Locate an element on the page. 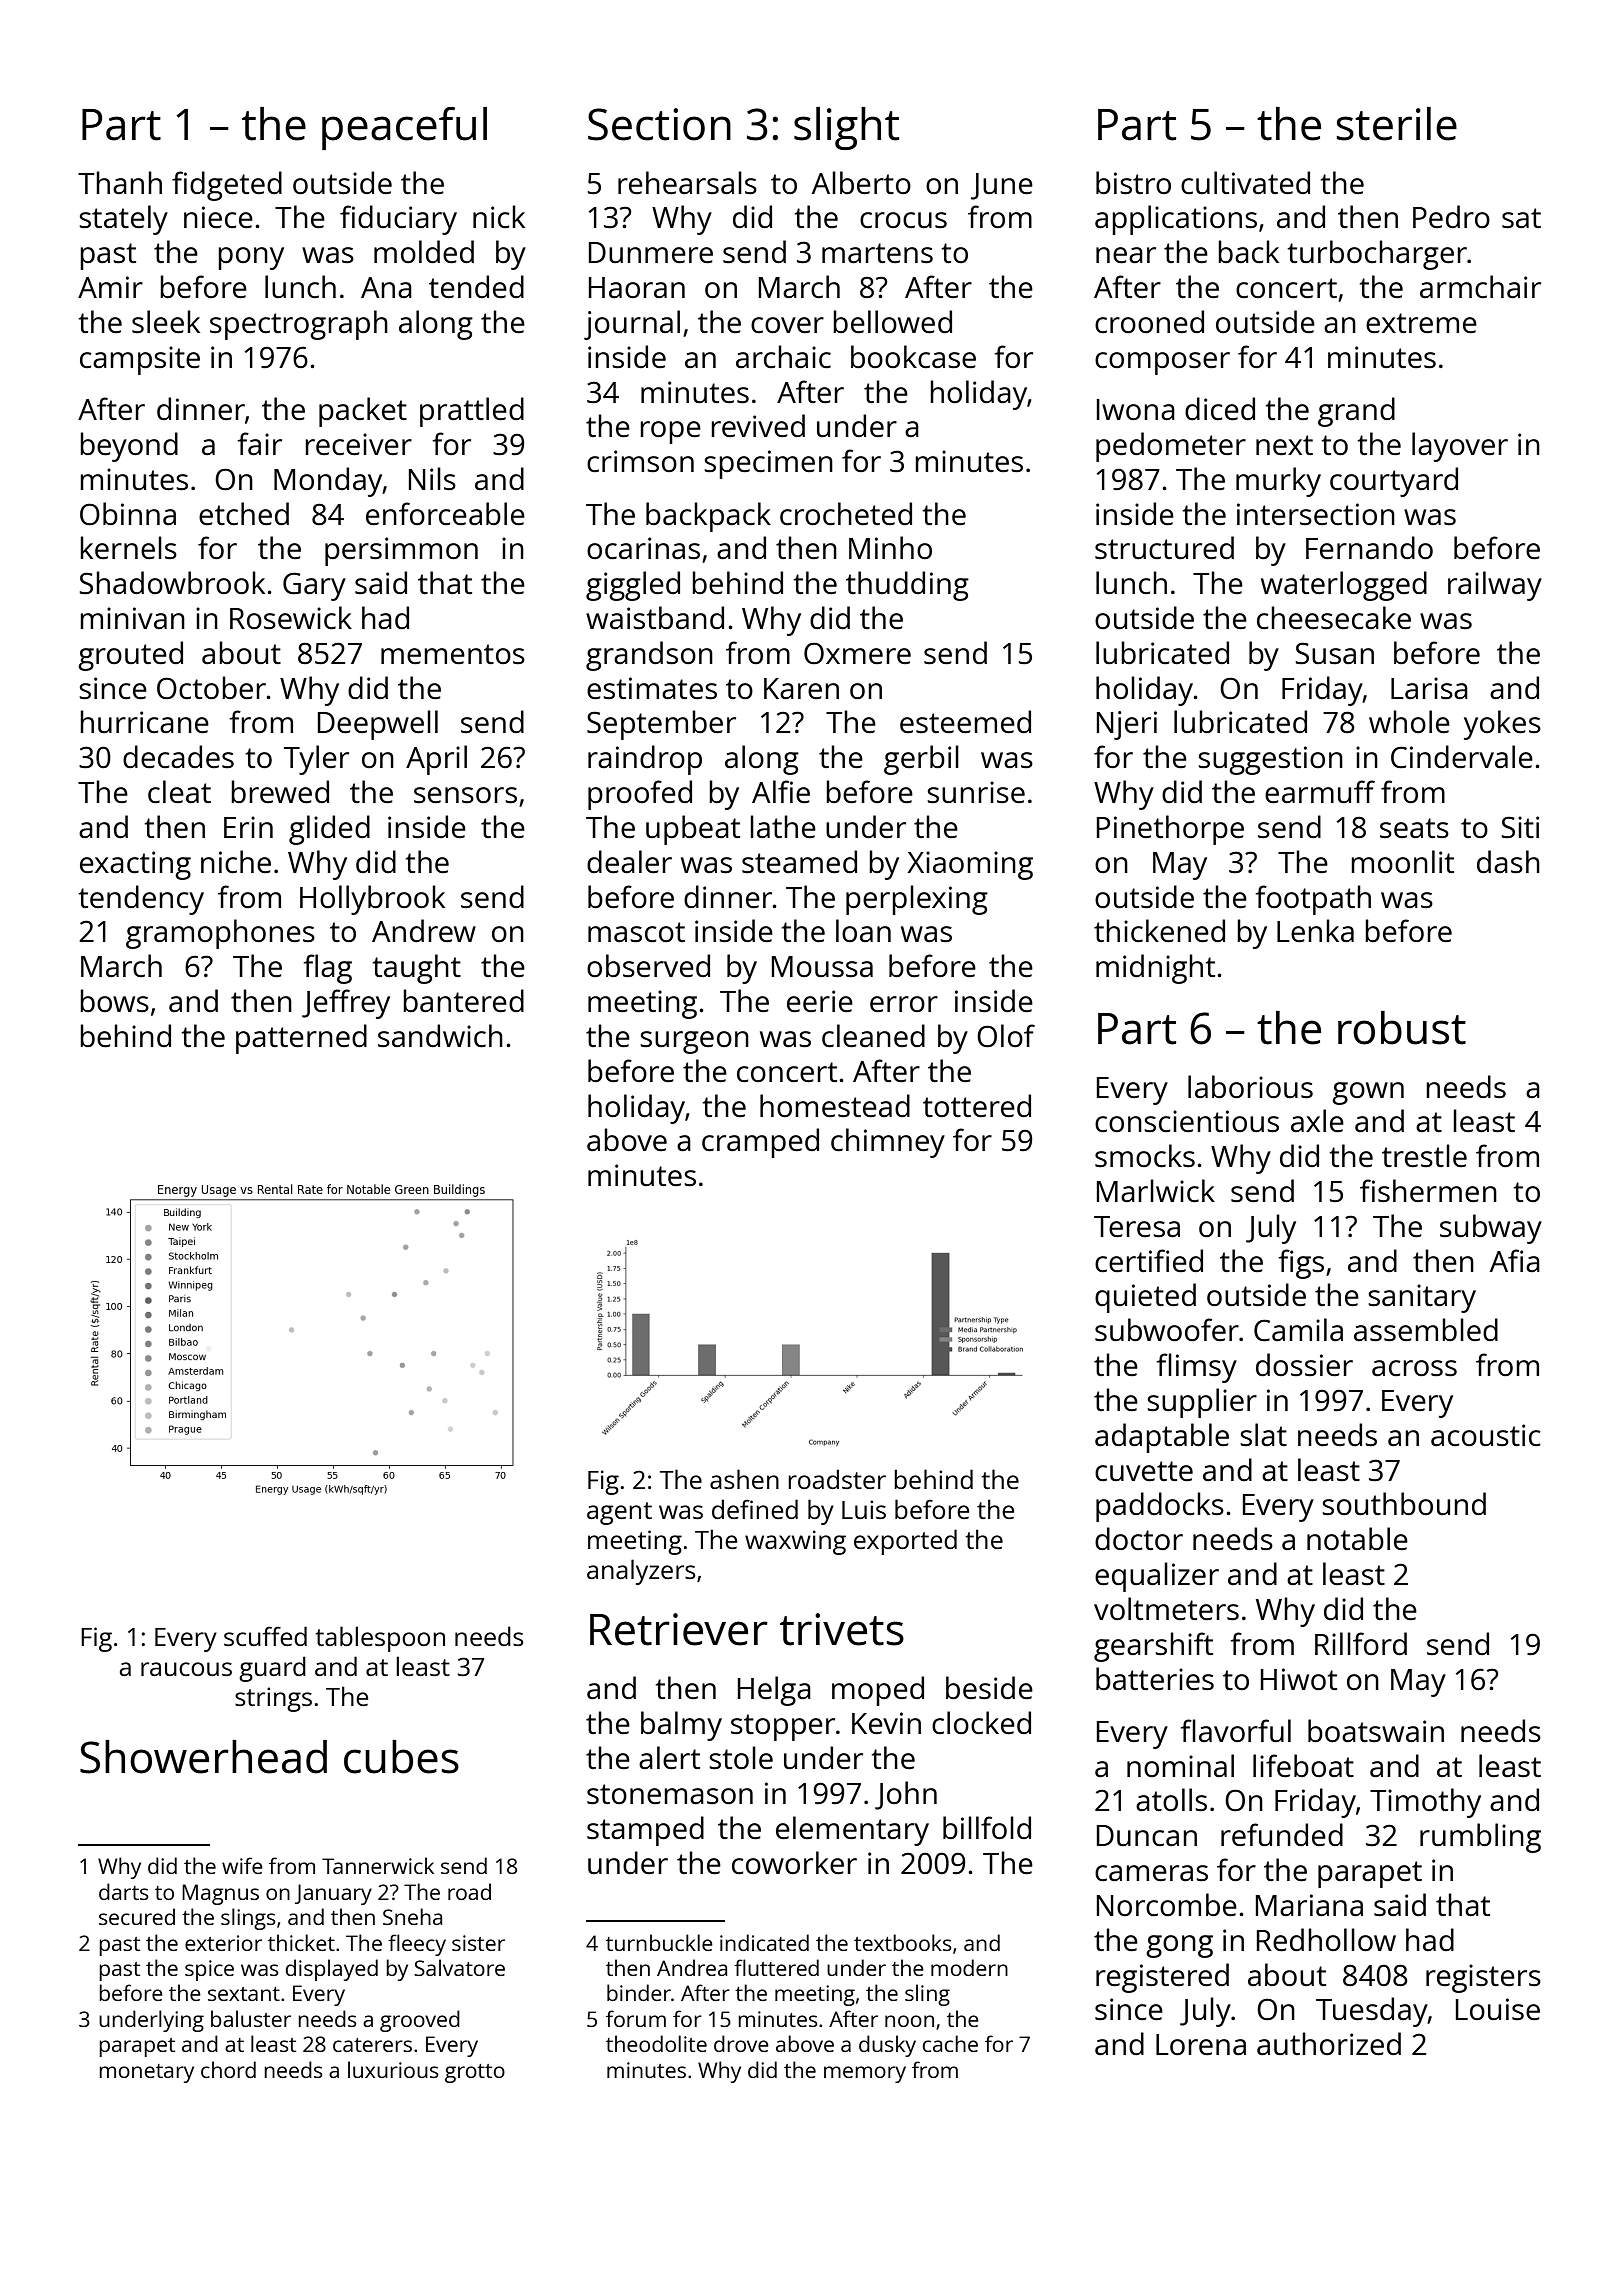  stonemason is located at coordinates (670, 1794).
